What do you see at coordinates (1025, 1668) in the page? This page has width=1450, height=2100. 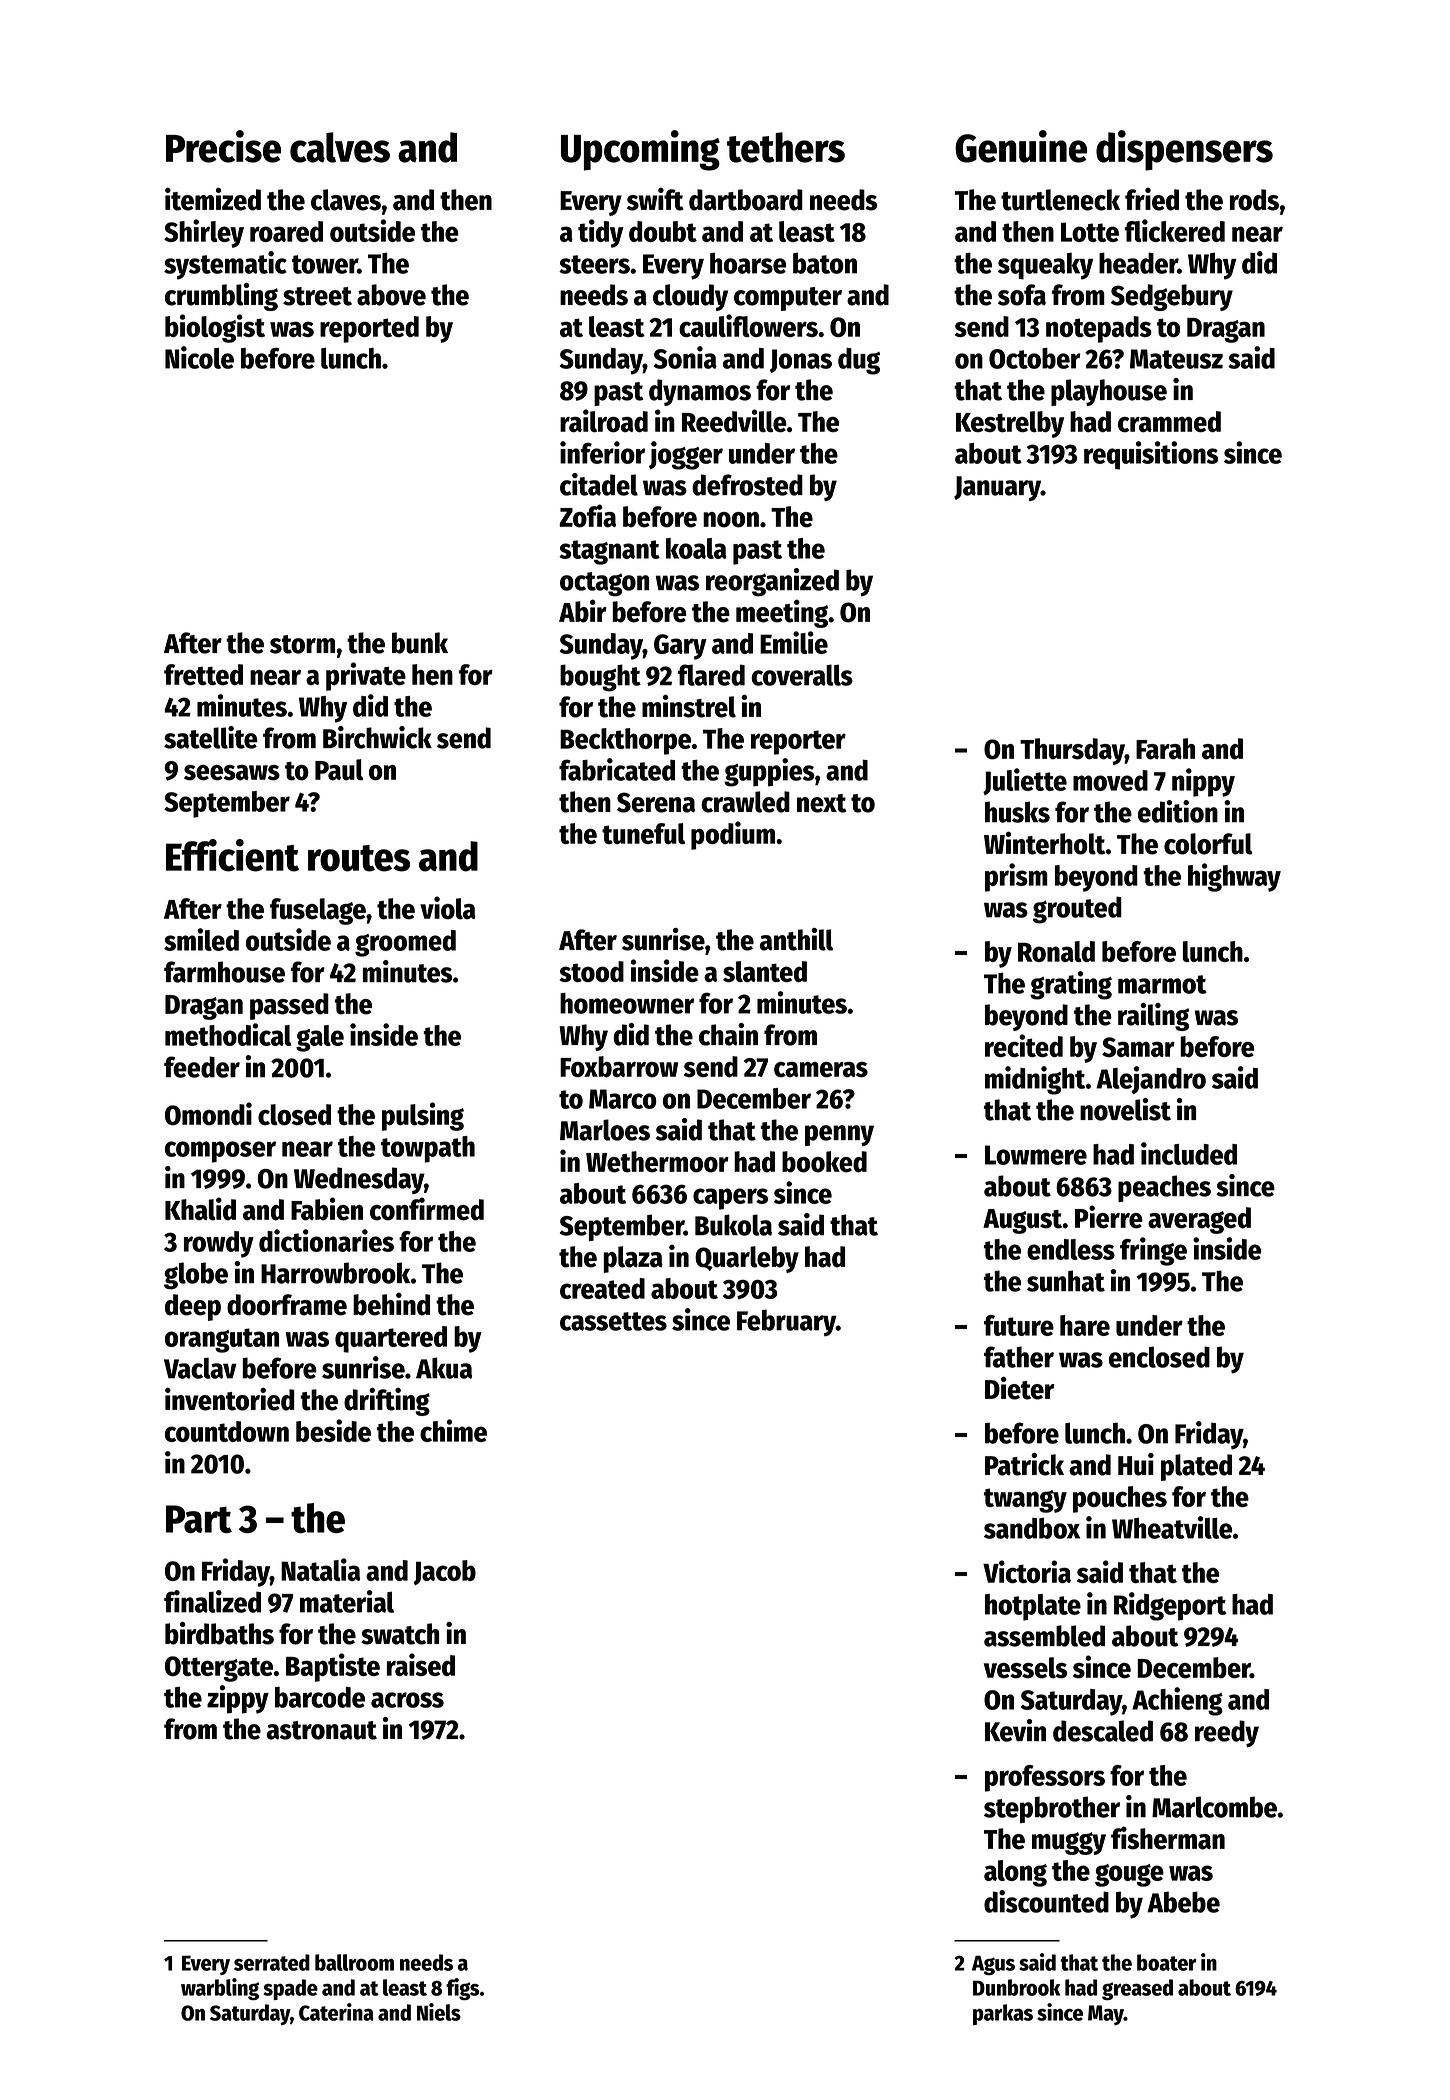 I see `vessels` at bounding box center [1025, 1668].
